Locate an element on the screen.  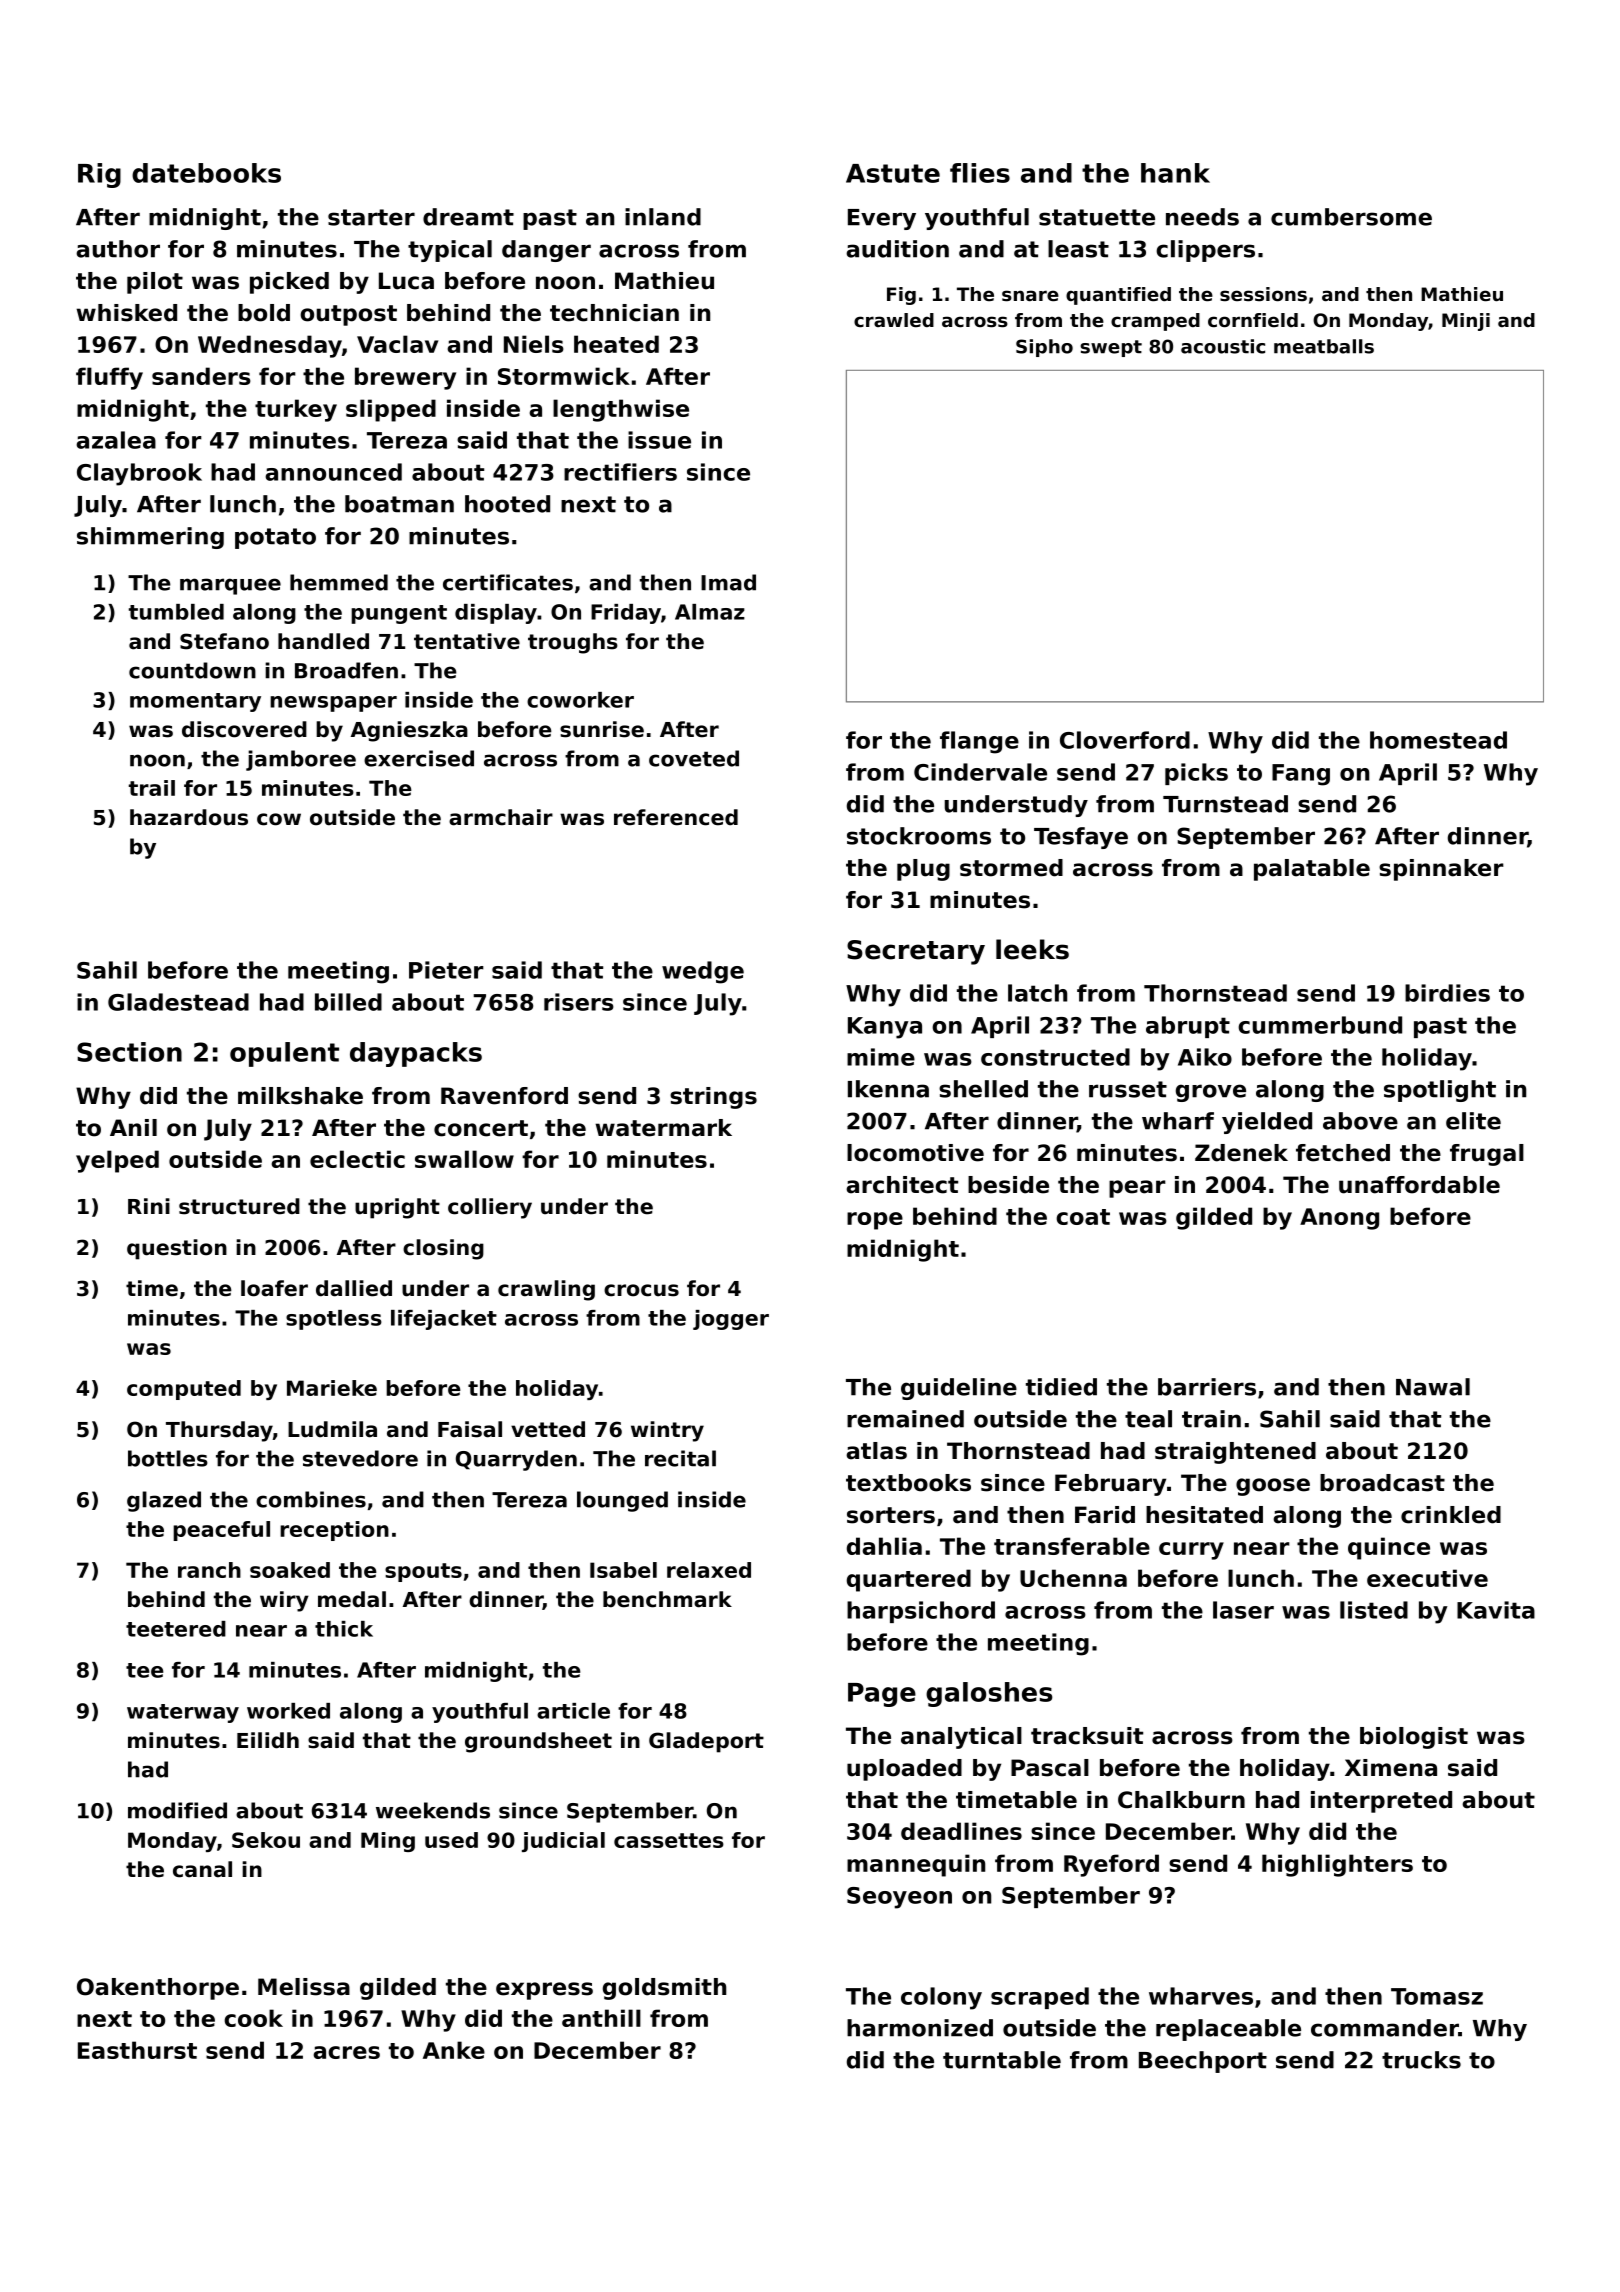
Kavita is located at coordinates (1496, 1610).
